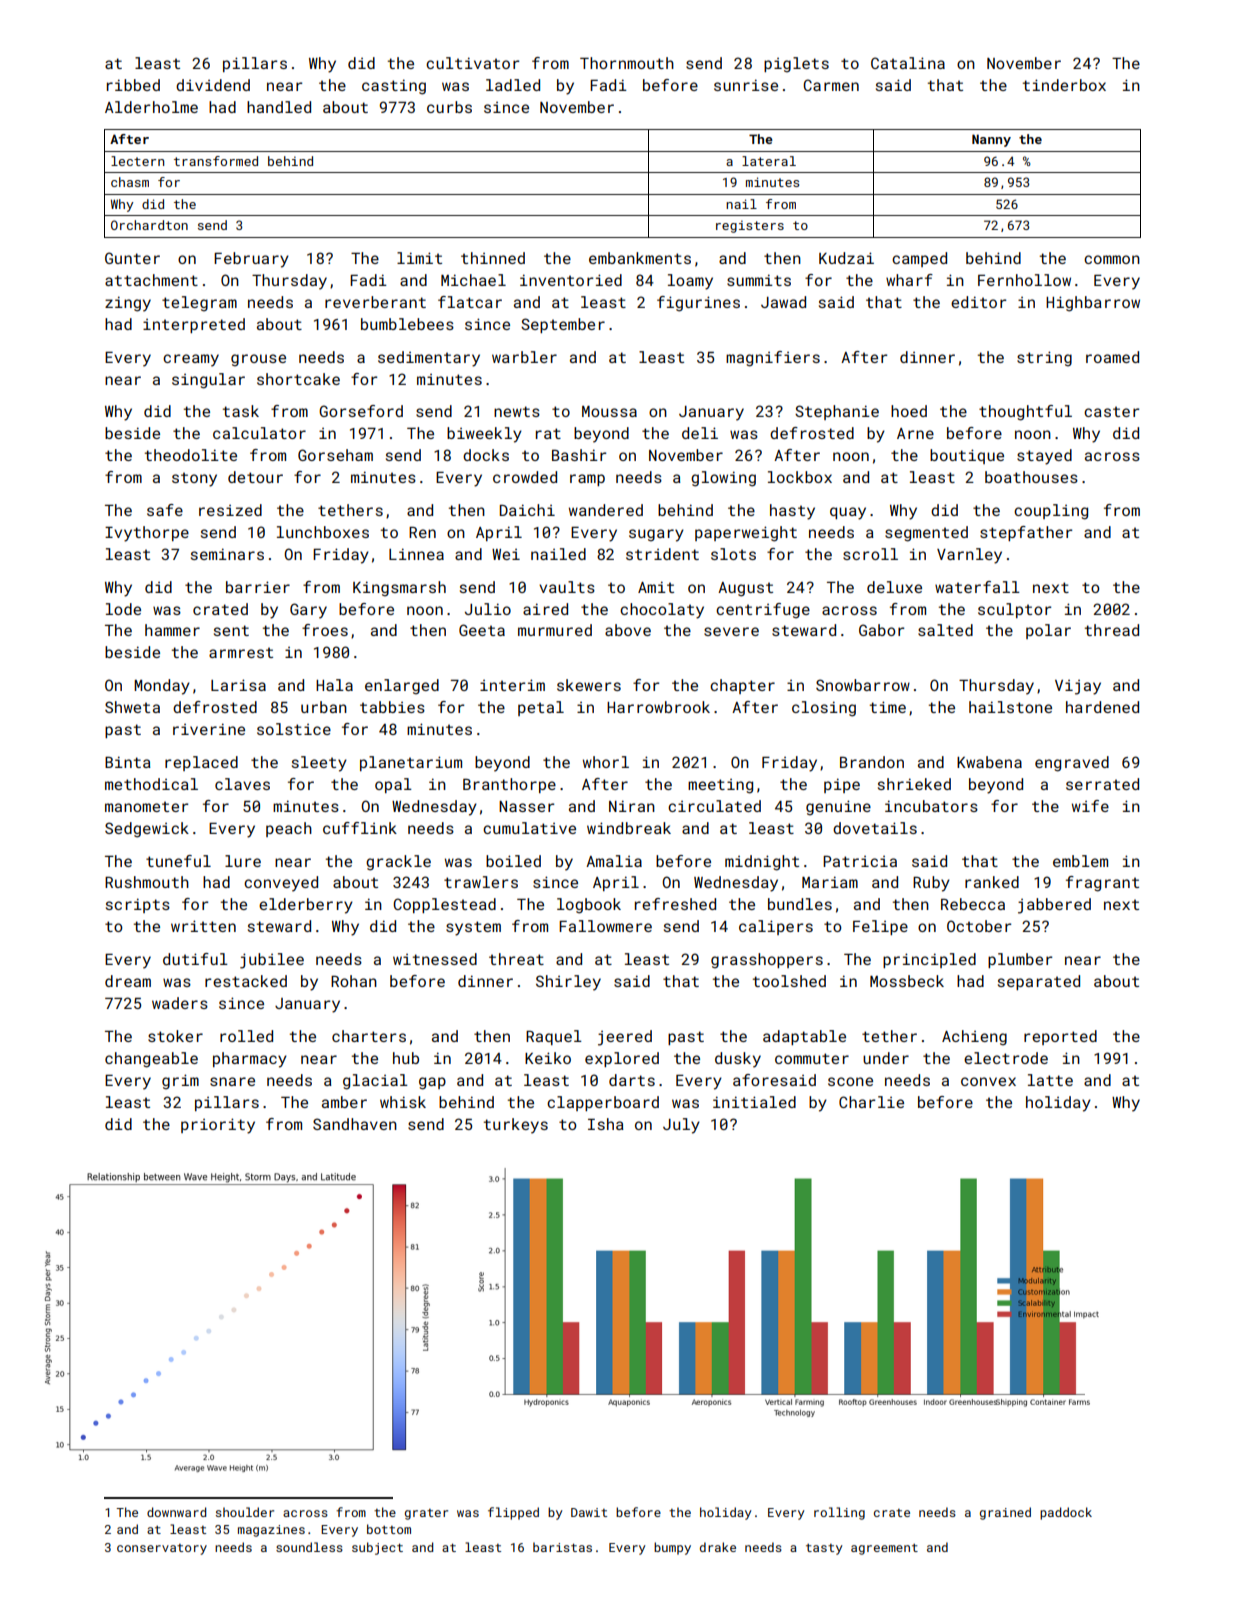 The width and height of the document is (1245, 1611). What do you see at coordinates (213, 85) in the document?
I see `dividend` at bounding box center [213, 85].
